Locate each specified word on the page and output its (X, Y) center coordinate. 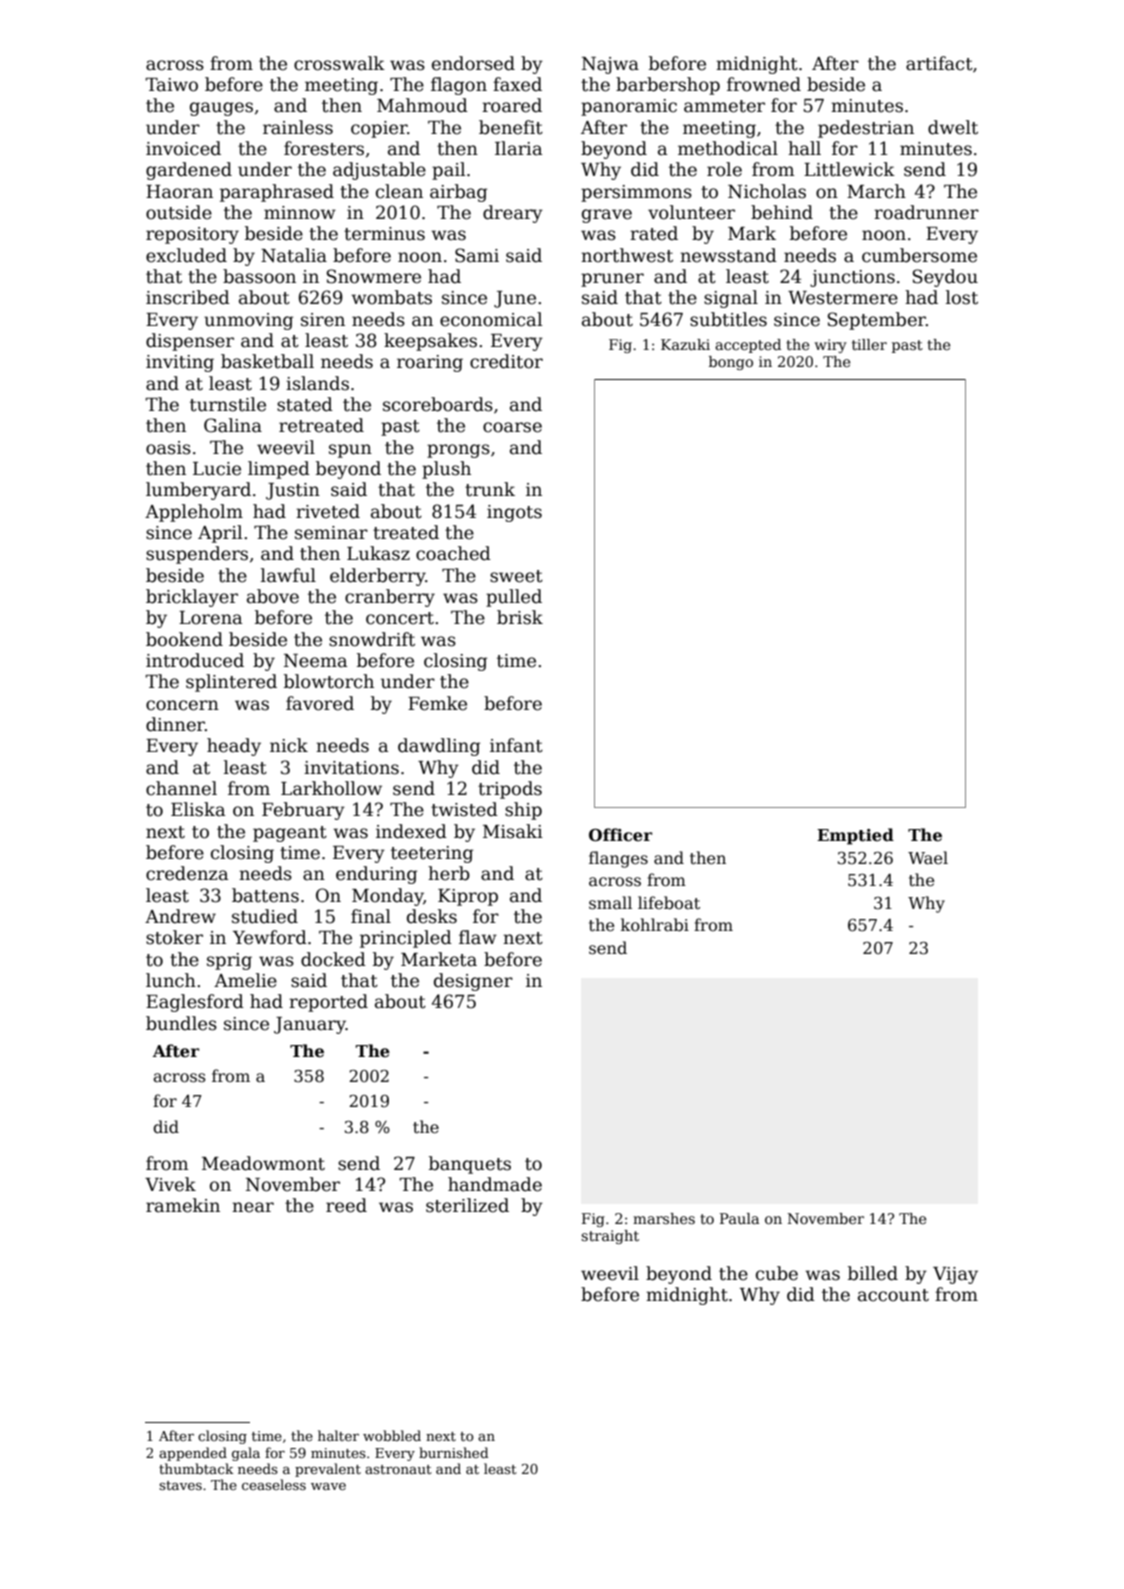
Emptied (855, 836)
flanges (618, 859)
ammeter (724, 106)
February (303, 811)
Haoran (179, 192)
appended (193, 1454)
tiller (869, 344)
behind (782, 212)
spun (350, 451)
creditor (506, 361)
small (610, 903)
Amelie (245, 980)
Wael (928, 858)
